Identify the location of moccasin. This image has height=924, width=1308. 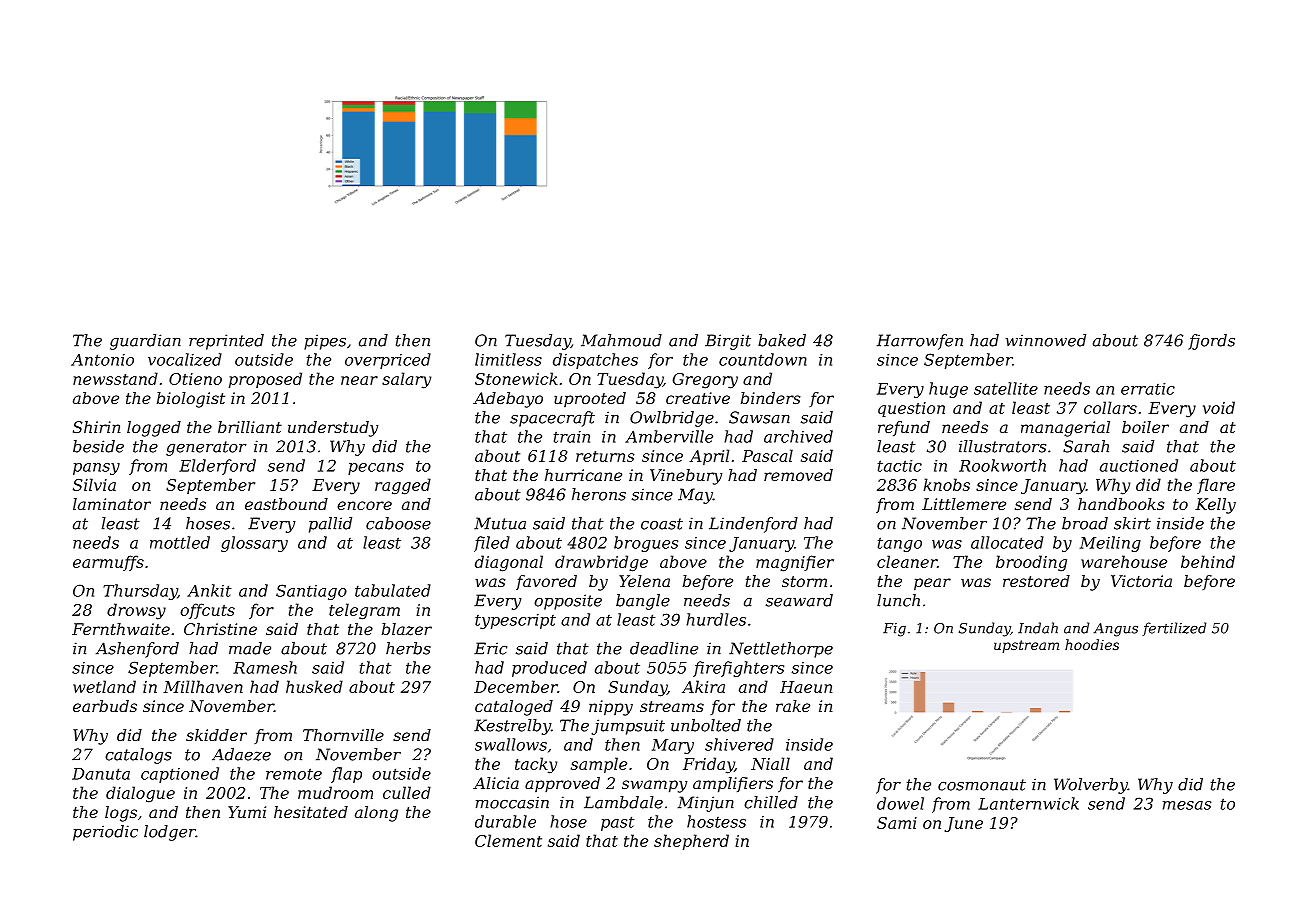
(512, 802).
